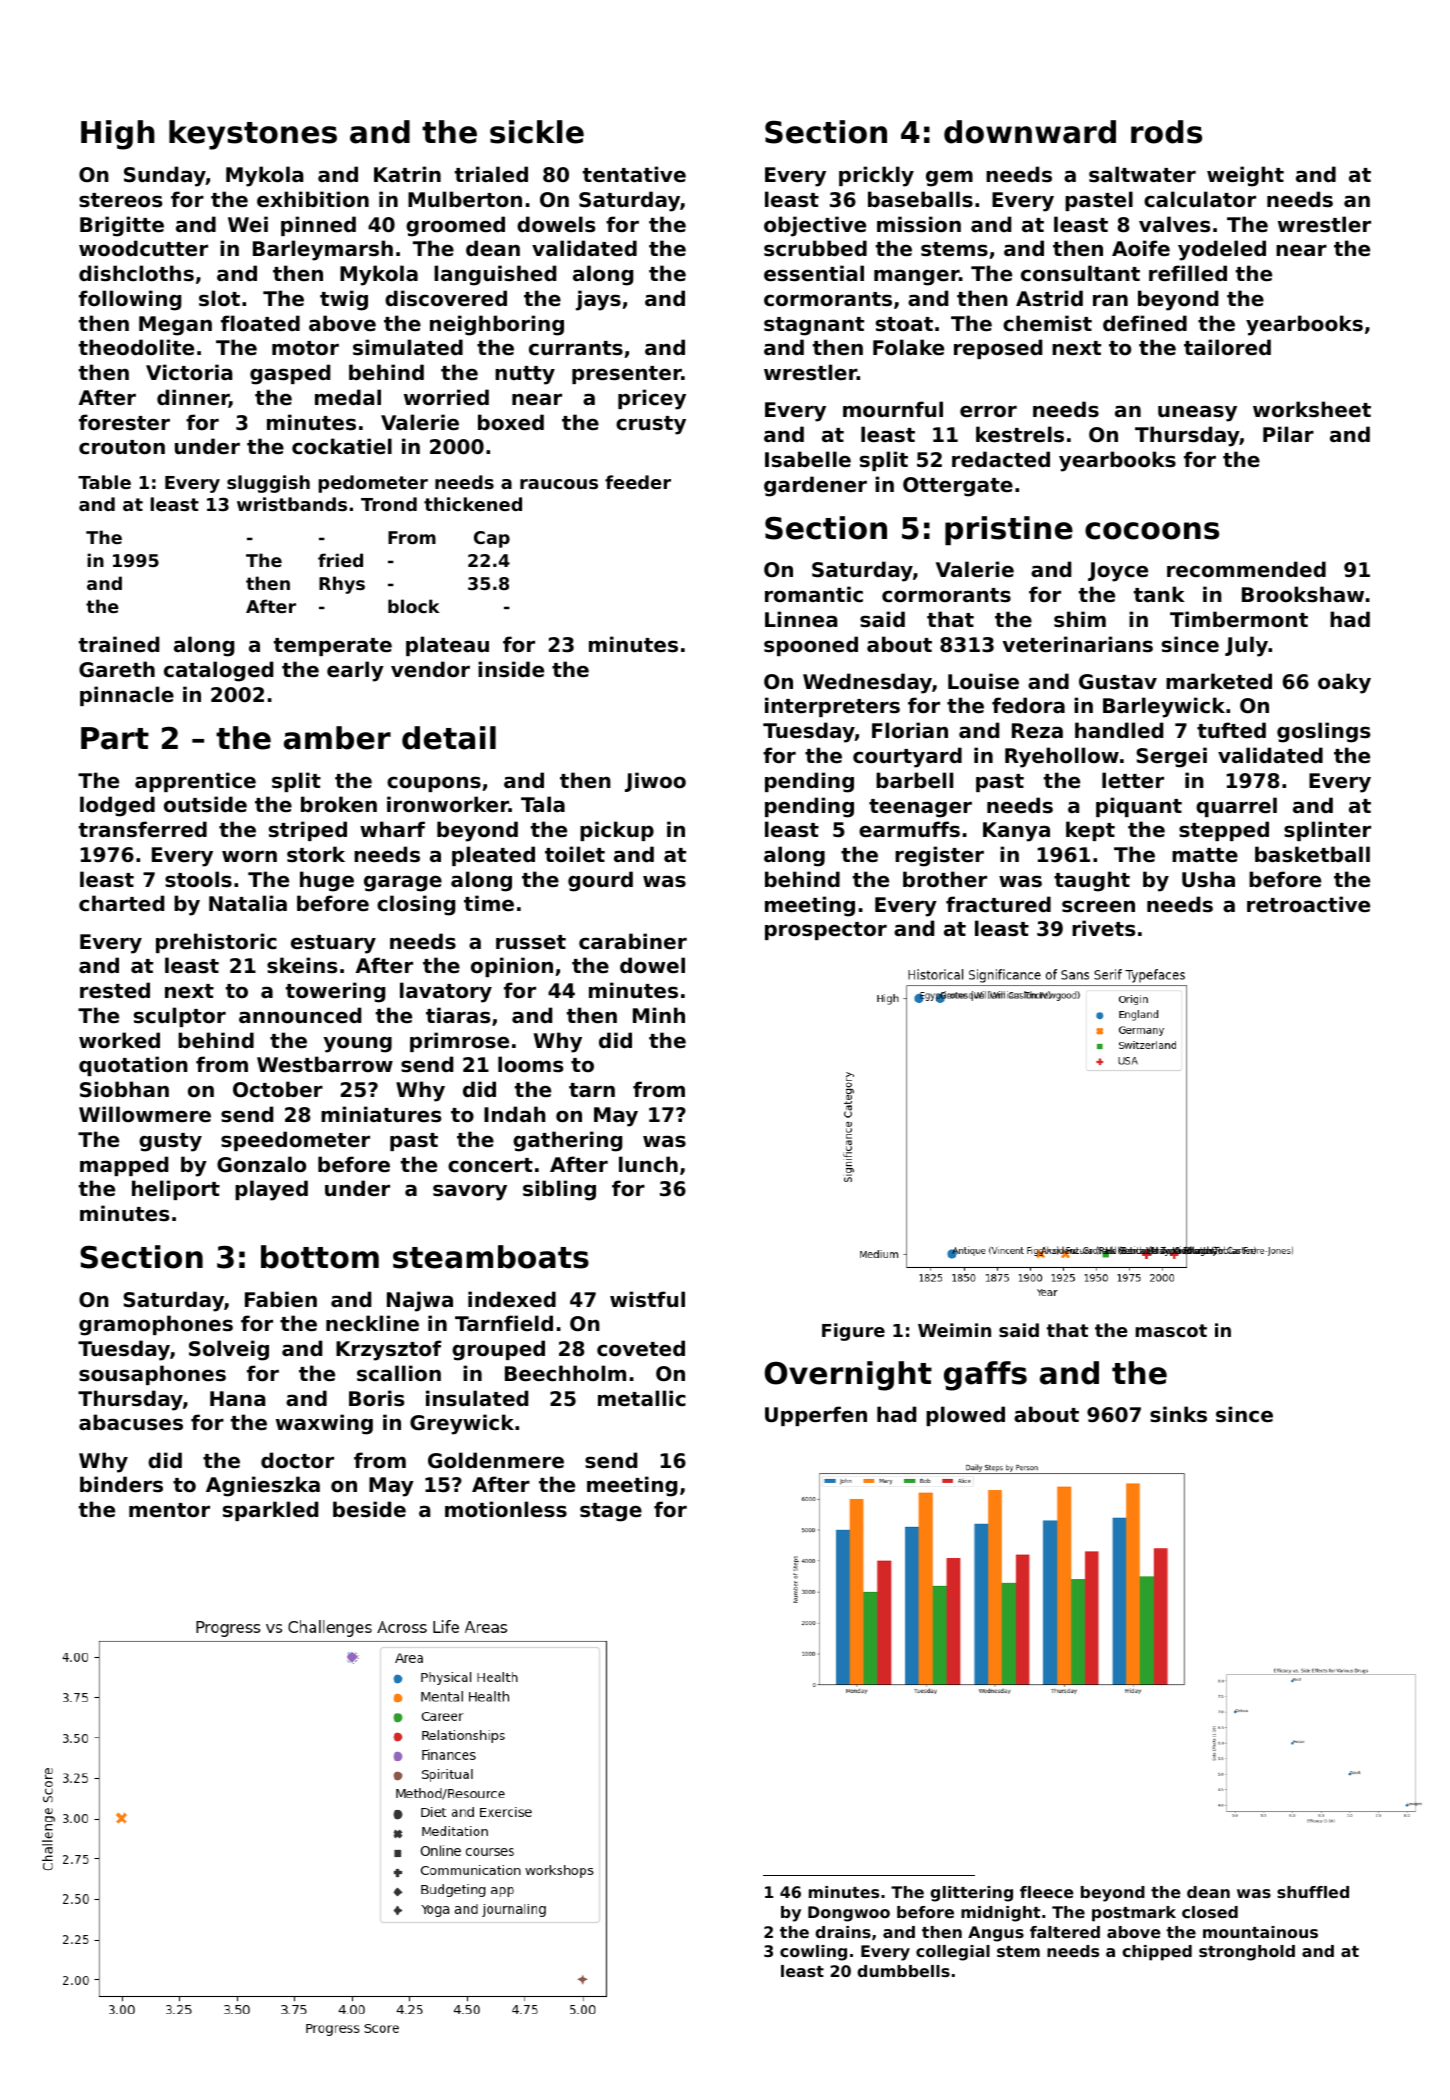 This screenshot has width=1450, height=2100. I want to click on mapped, so click(124, 1166).
